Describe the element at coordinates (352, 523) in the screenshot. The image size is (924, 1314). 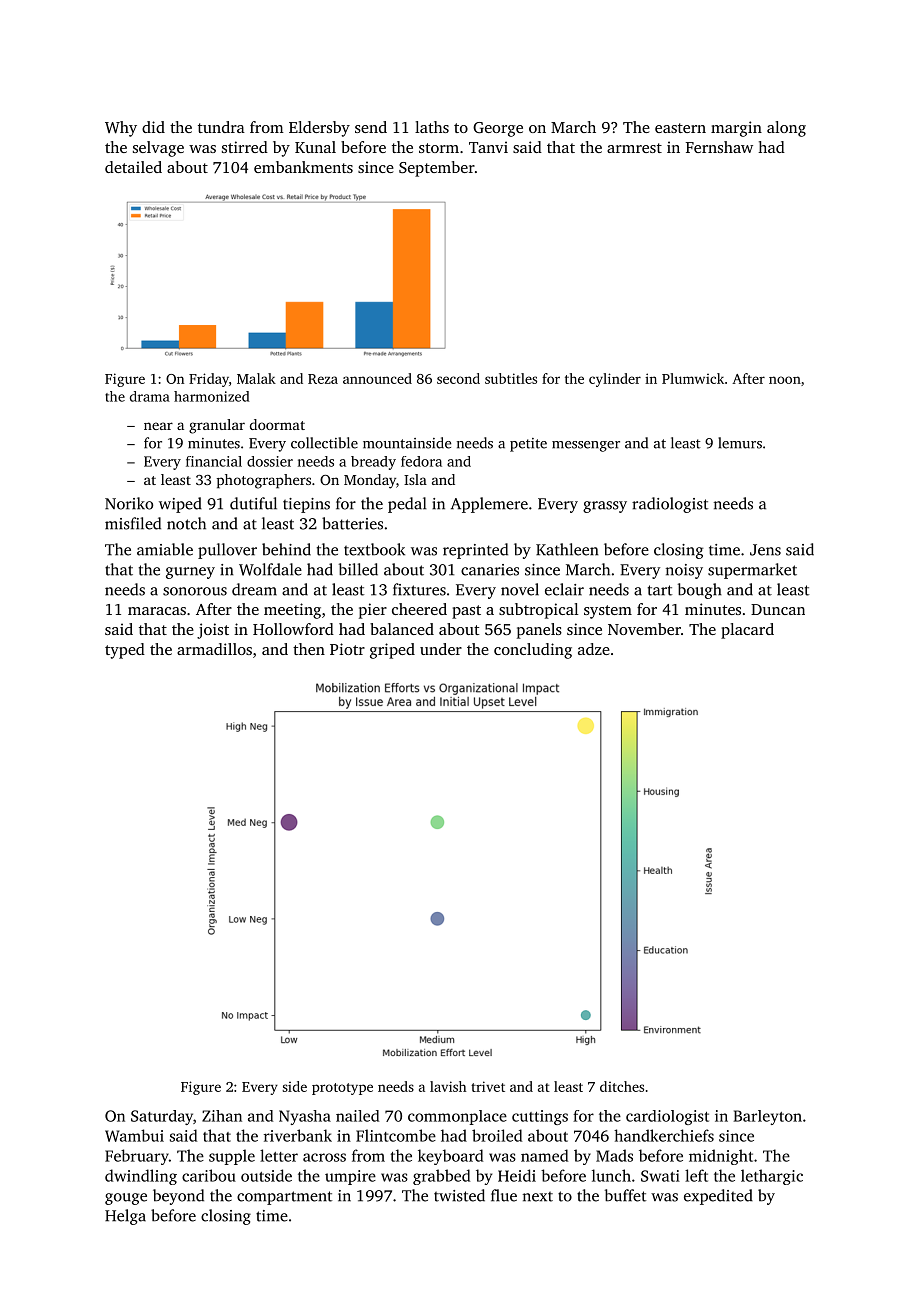
I see `batteries` at that location.
